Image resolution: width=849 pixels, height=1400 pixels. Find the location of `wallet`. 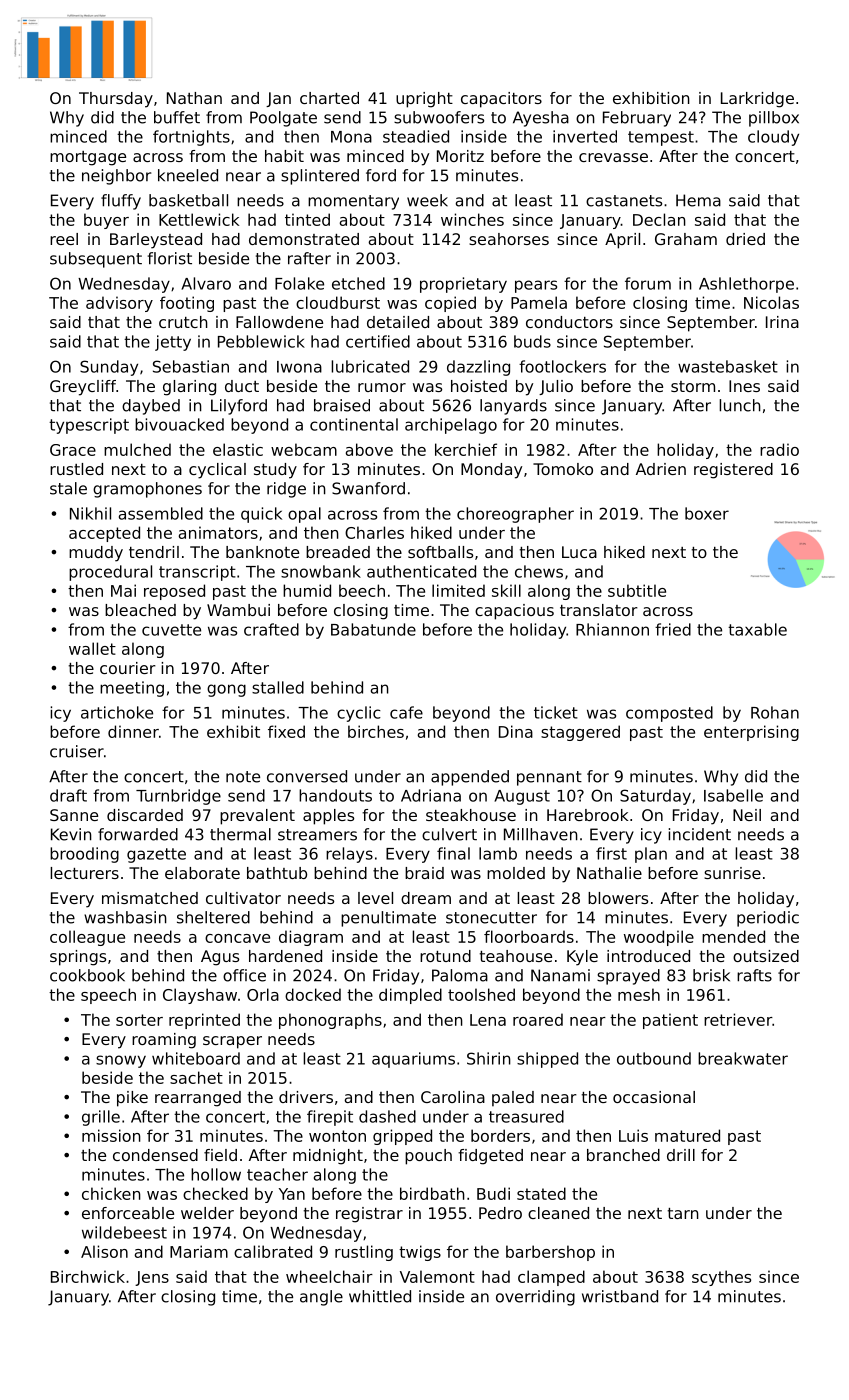

wallet is located at coordinates (92, 648).
